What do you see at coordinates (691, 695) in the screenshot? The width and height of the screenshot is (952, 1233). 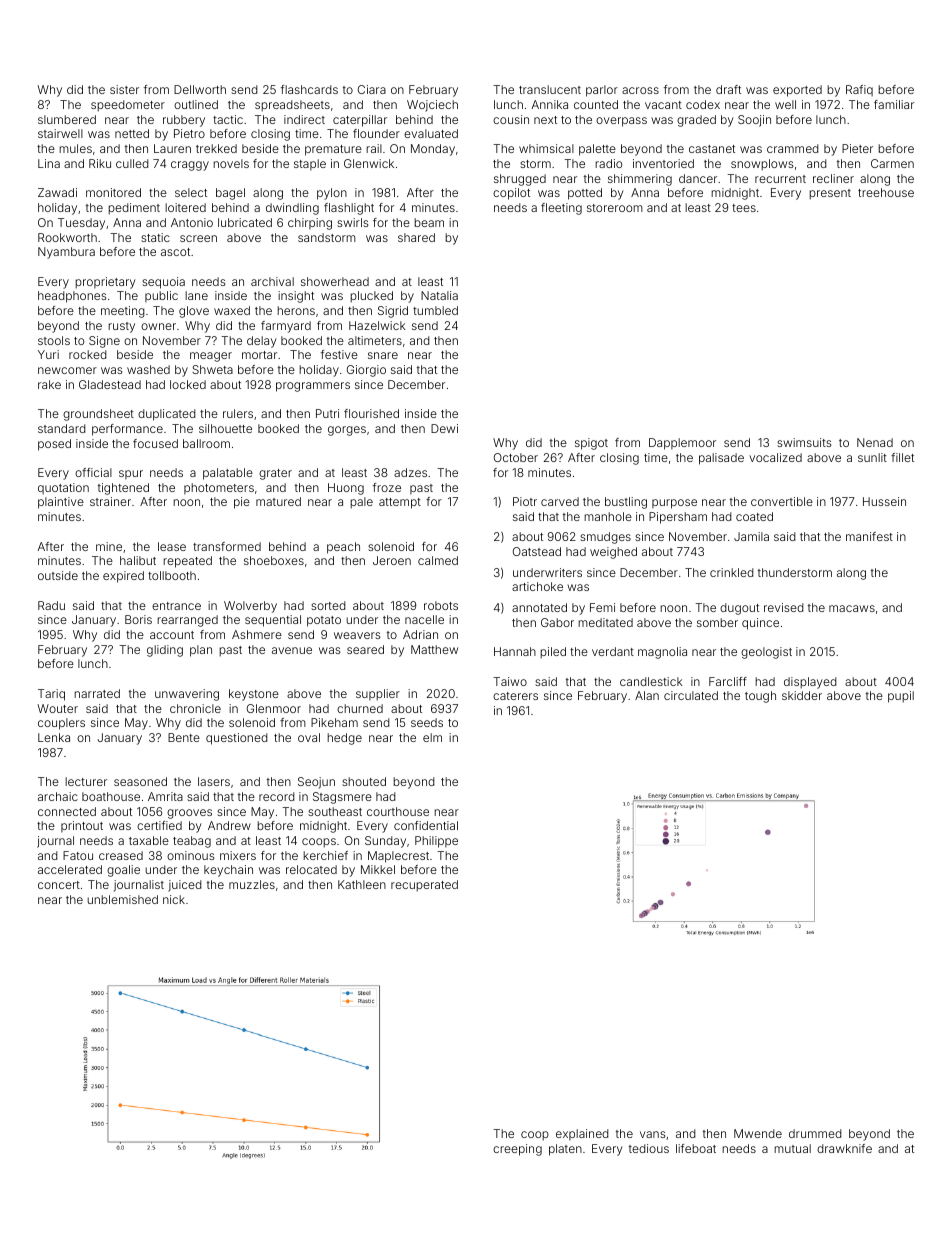 I see `circulated` at bounding box center [691, 695].
